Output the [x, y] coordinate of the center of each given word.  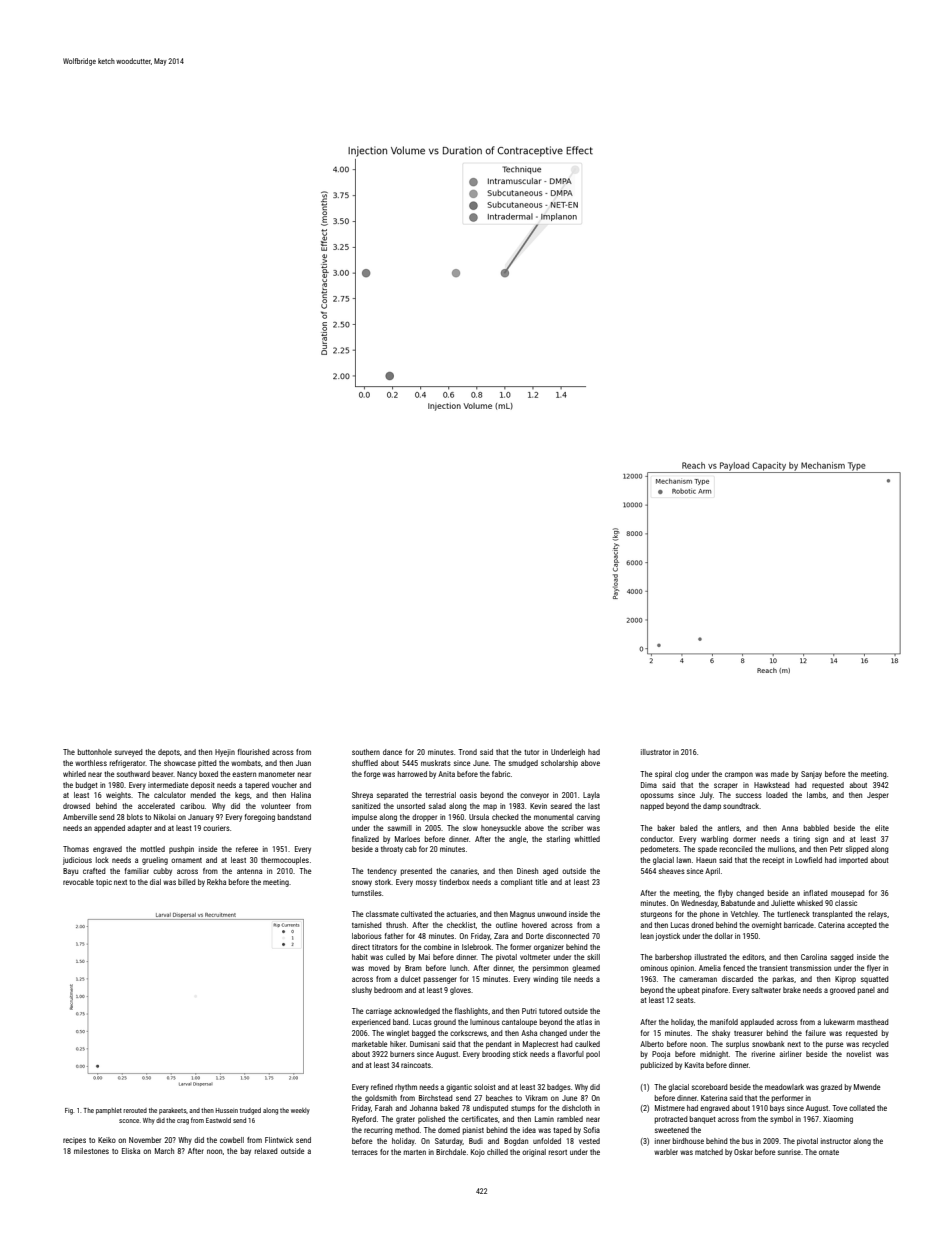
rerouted [135, 1110]
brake [792, 990]
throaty [392, 850]
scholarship [559, 764]
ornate [829, 1152]
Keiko [107, 1140]
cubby [162, 872]
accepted [862, 926]
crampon [739, 775]
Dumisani [425, 1044]
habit [360, 957]
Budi [476, 1141]
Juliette [783, 903]
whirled [74, 774]
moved [379, 968]
